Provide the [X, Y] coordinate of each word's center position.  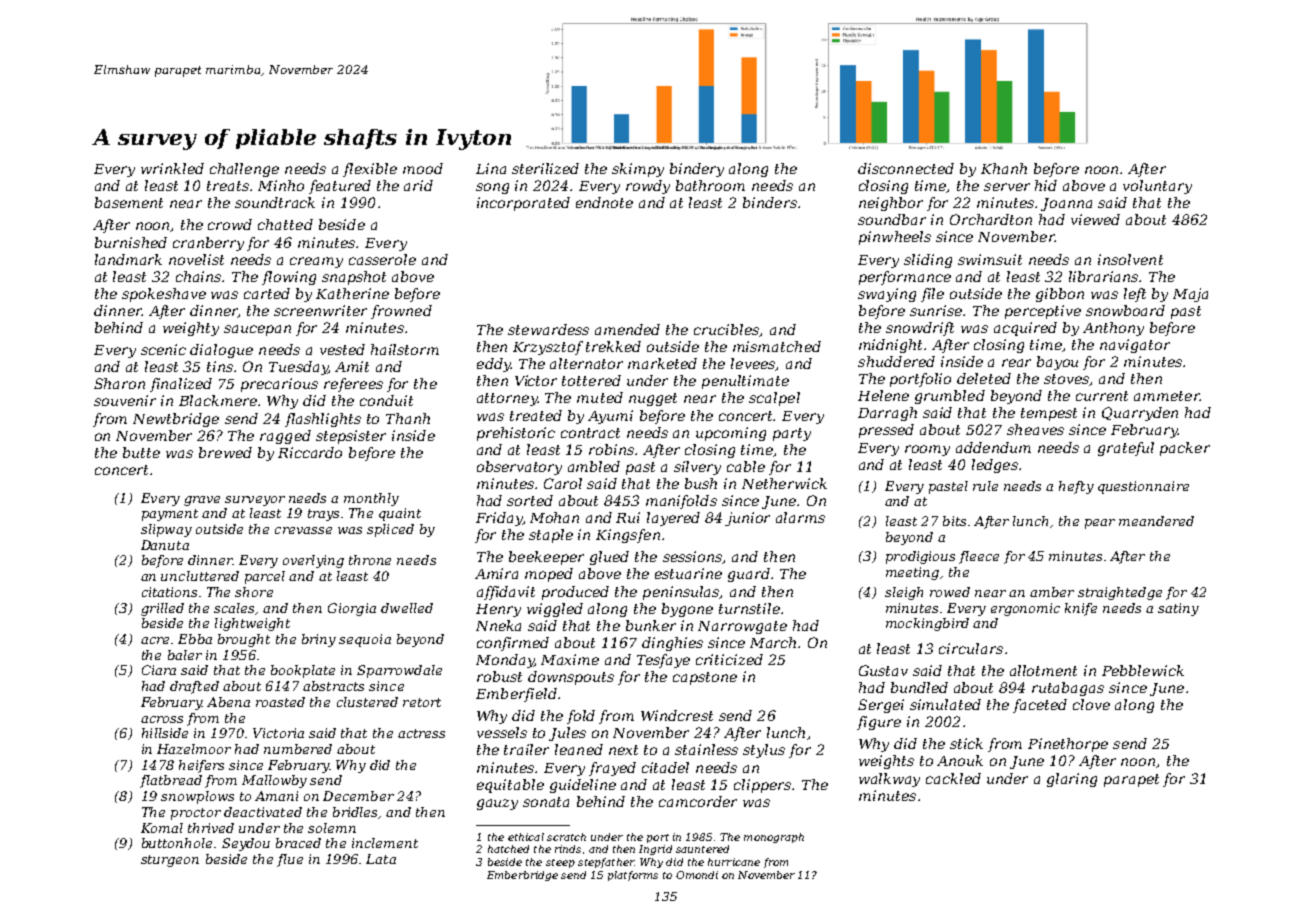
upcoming [731, 434]
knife [1081, 609]
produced [575, 593]
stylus [764, 751]
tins [220, 366]
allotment [1043, 670]
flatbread [171, 781]
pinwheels [895, 238]
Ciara [159, 670]
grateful [1126, 449]
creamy [316, 262]
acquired [1025, 329]
